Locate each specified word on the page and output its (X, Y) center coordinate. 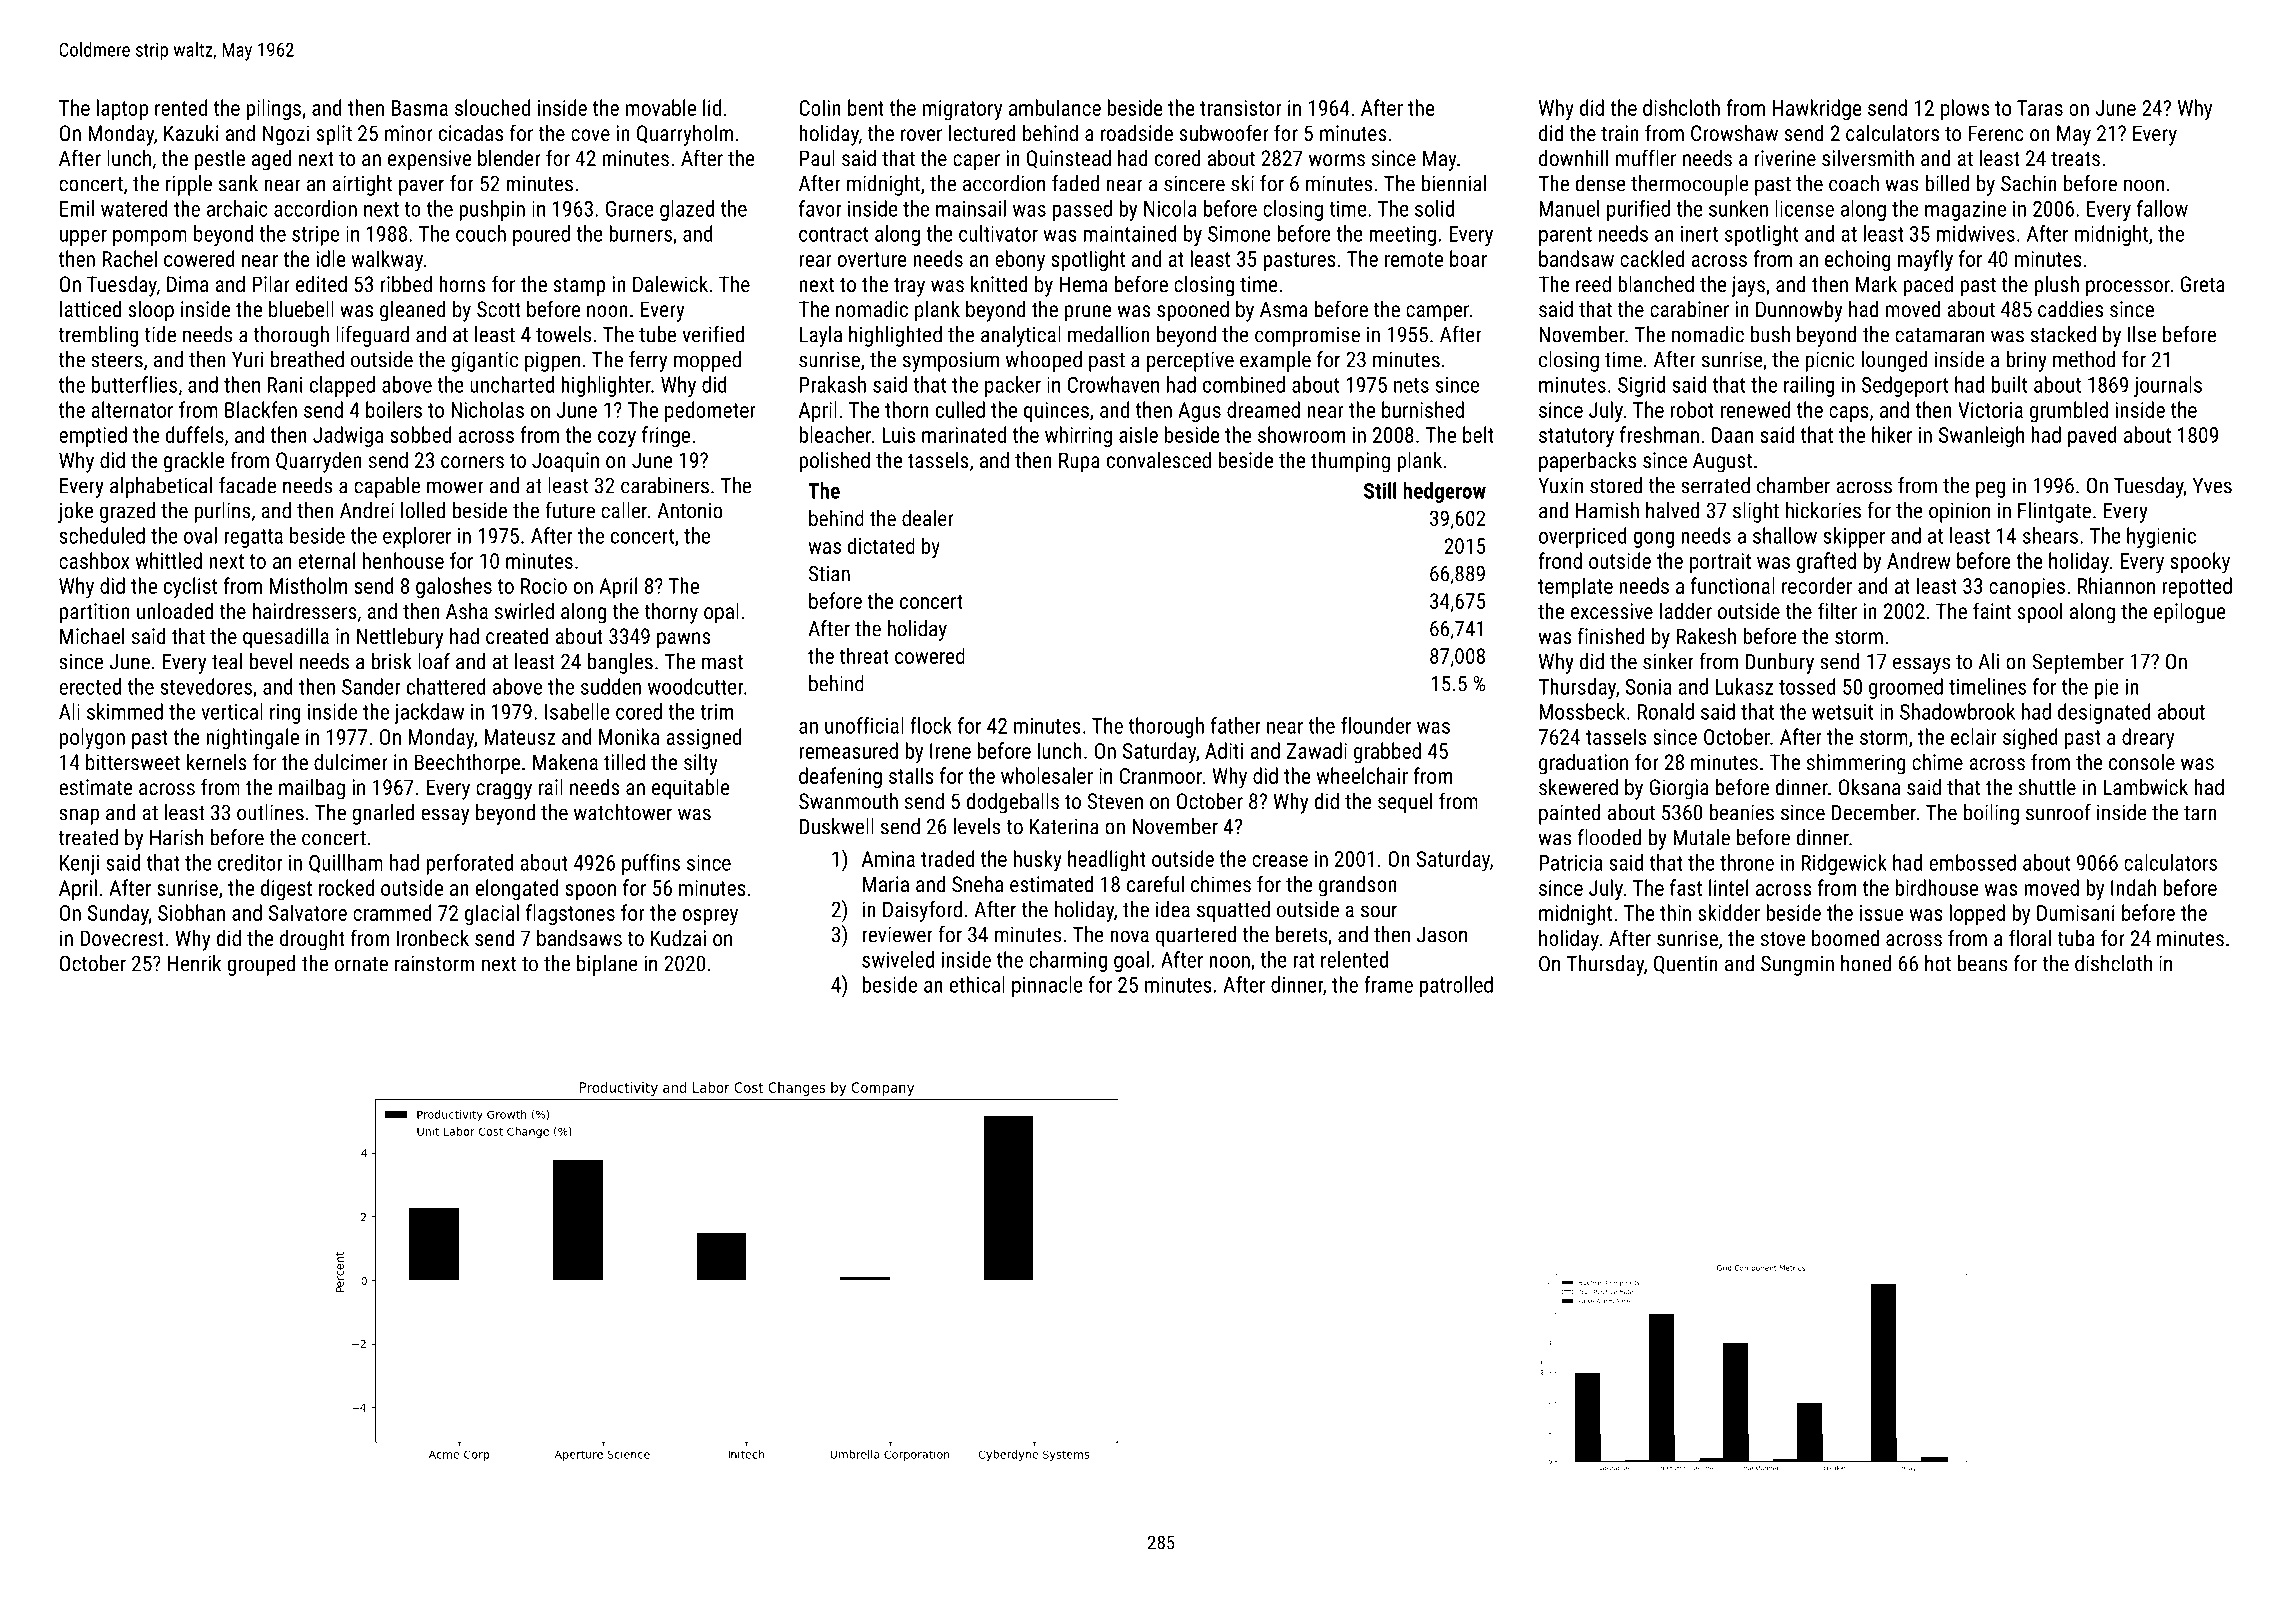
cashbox (94, 560)
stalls (911, 775)
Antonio (690, 511)
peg (1991, 489)
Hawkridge (1817, 110)
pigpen (552, 361)
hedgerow (1444, 492)
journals (2168, 386)
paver (421, 187)
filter (1837, 610)
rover (921, 135)
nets (1411, 385)
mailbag (312, 789)
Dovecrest (122, 938)
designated (2104, 713)
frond (1560, 560)
